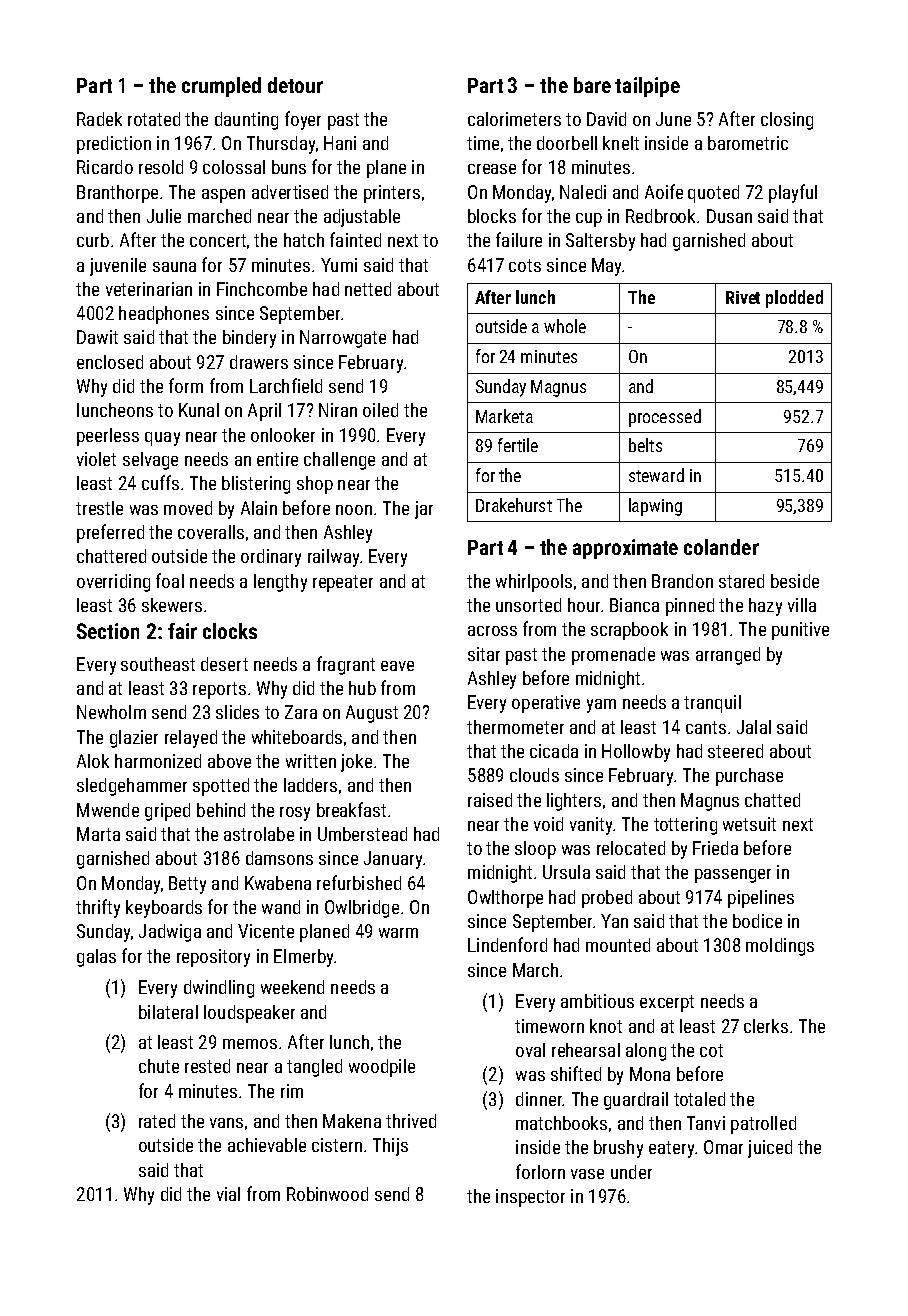  What do you see at coordinates (424, 510) in the screenshot?
I see `jar` at bounding box center [424, 510].
